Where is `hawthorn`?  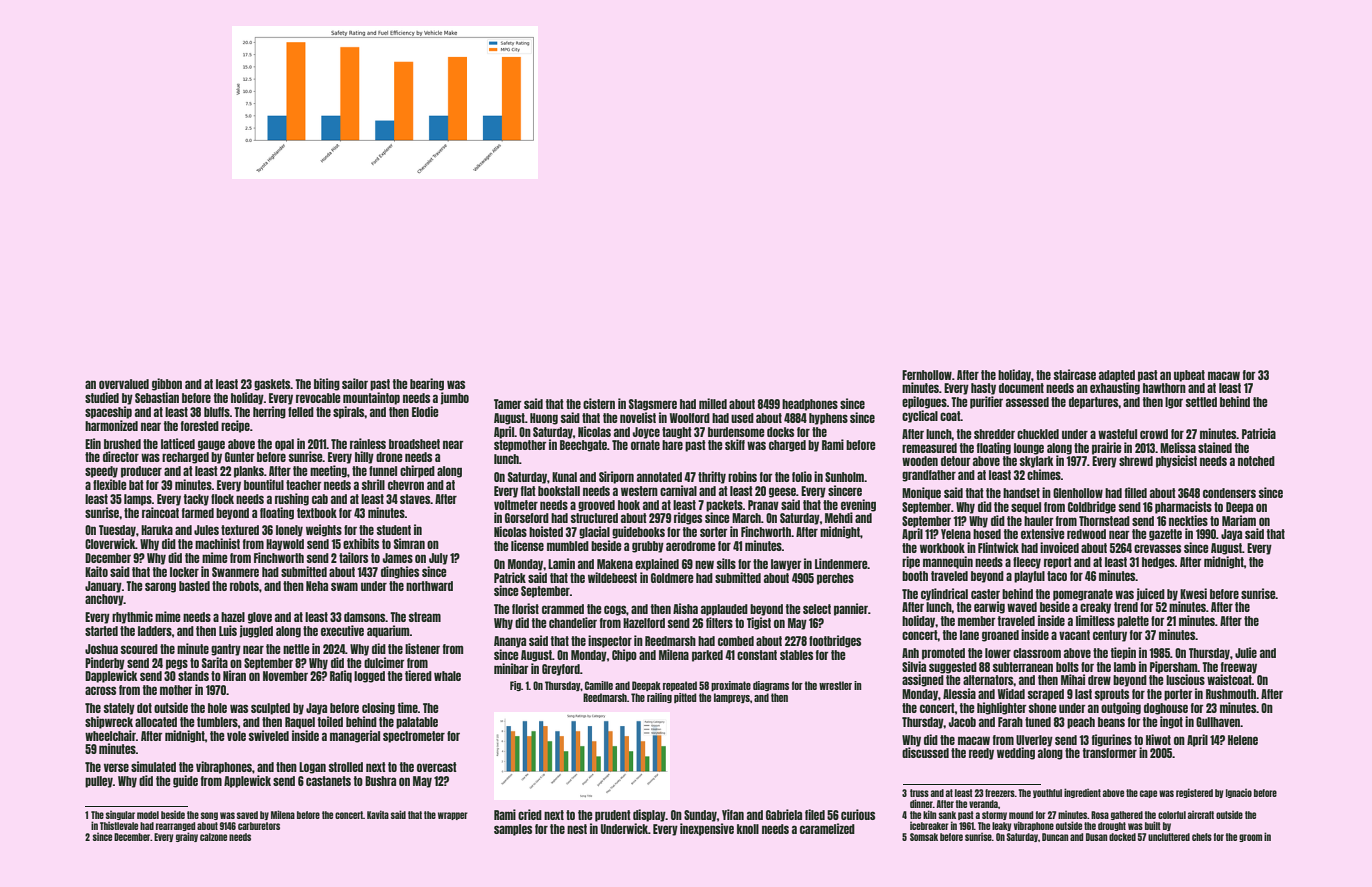
hawthorn is located at coordinates (1164, 388).
